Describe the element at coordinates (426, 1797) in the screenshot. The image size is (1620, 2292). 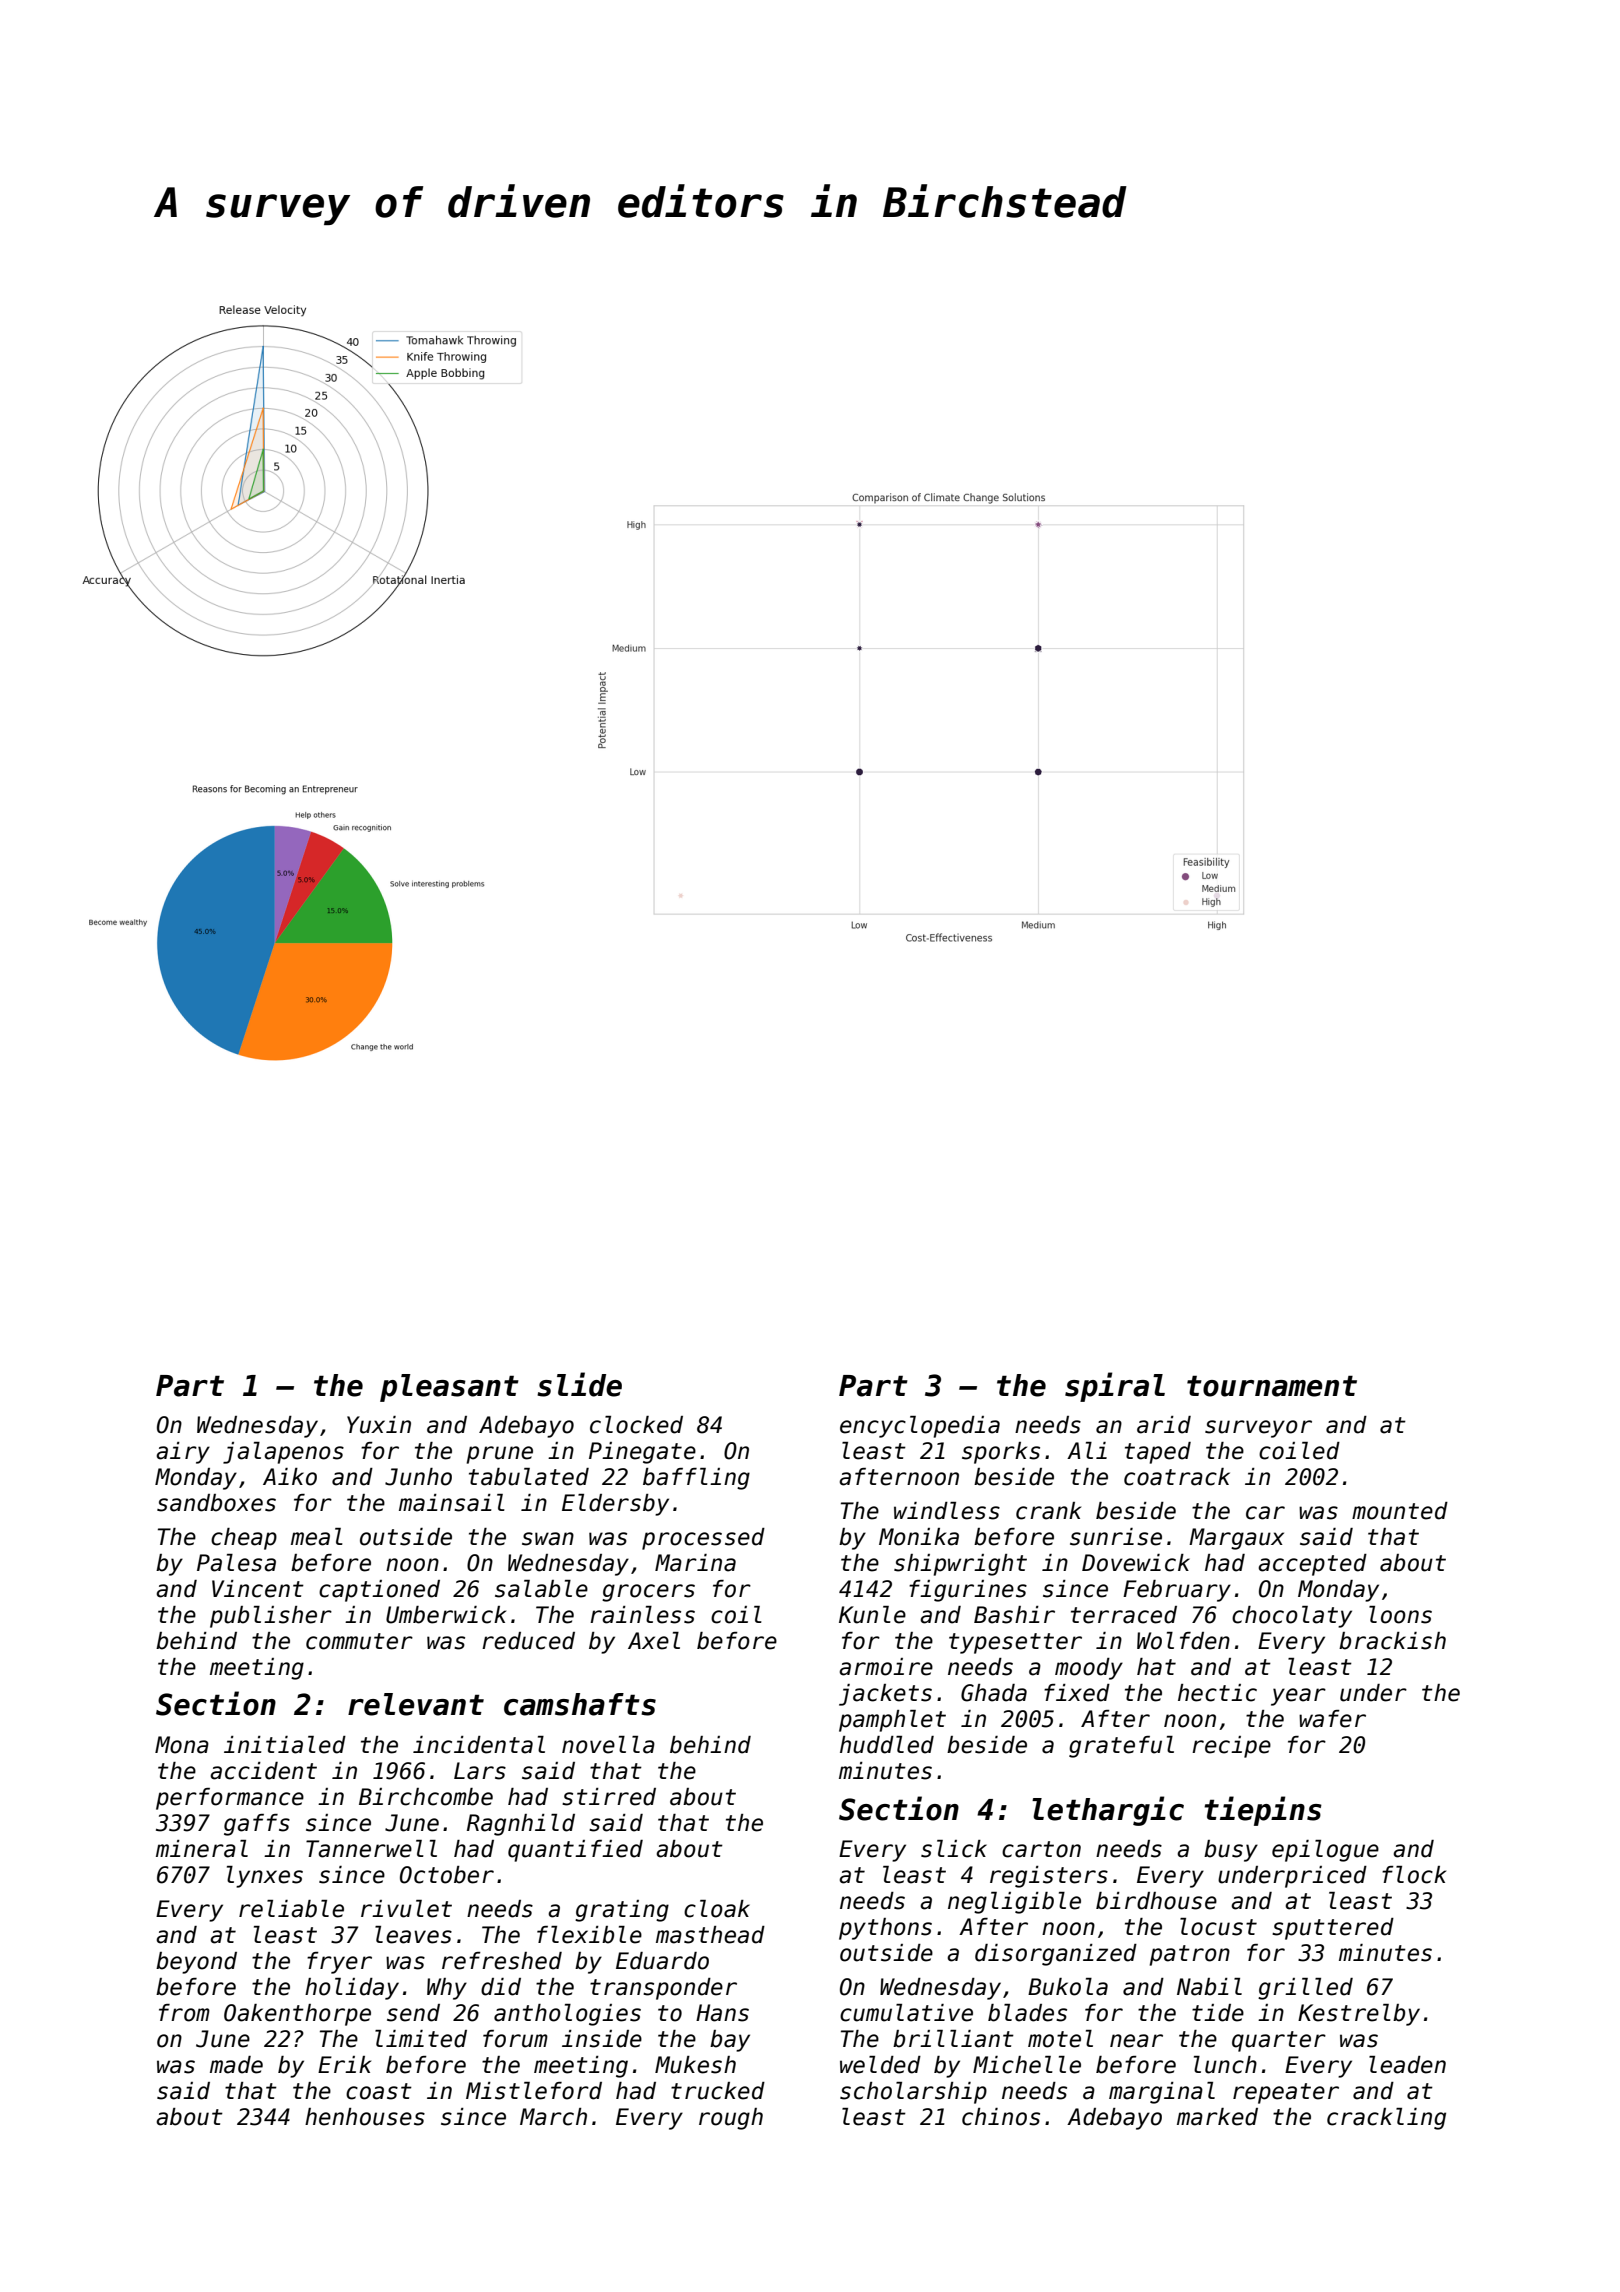
I see `Birchcombe` at that location.
